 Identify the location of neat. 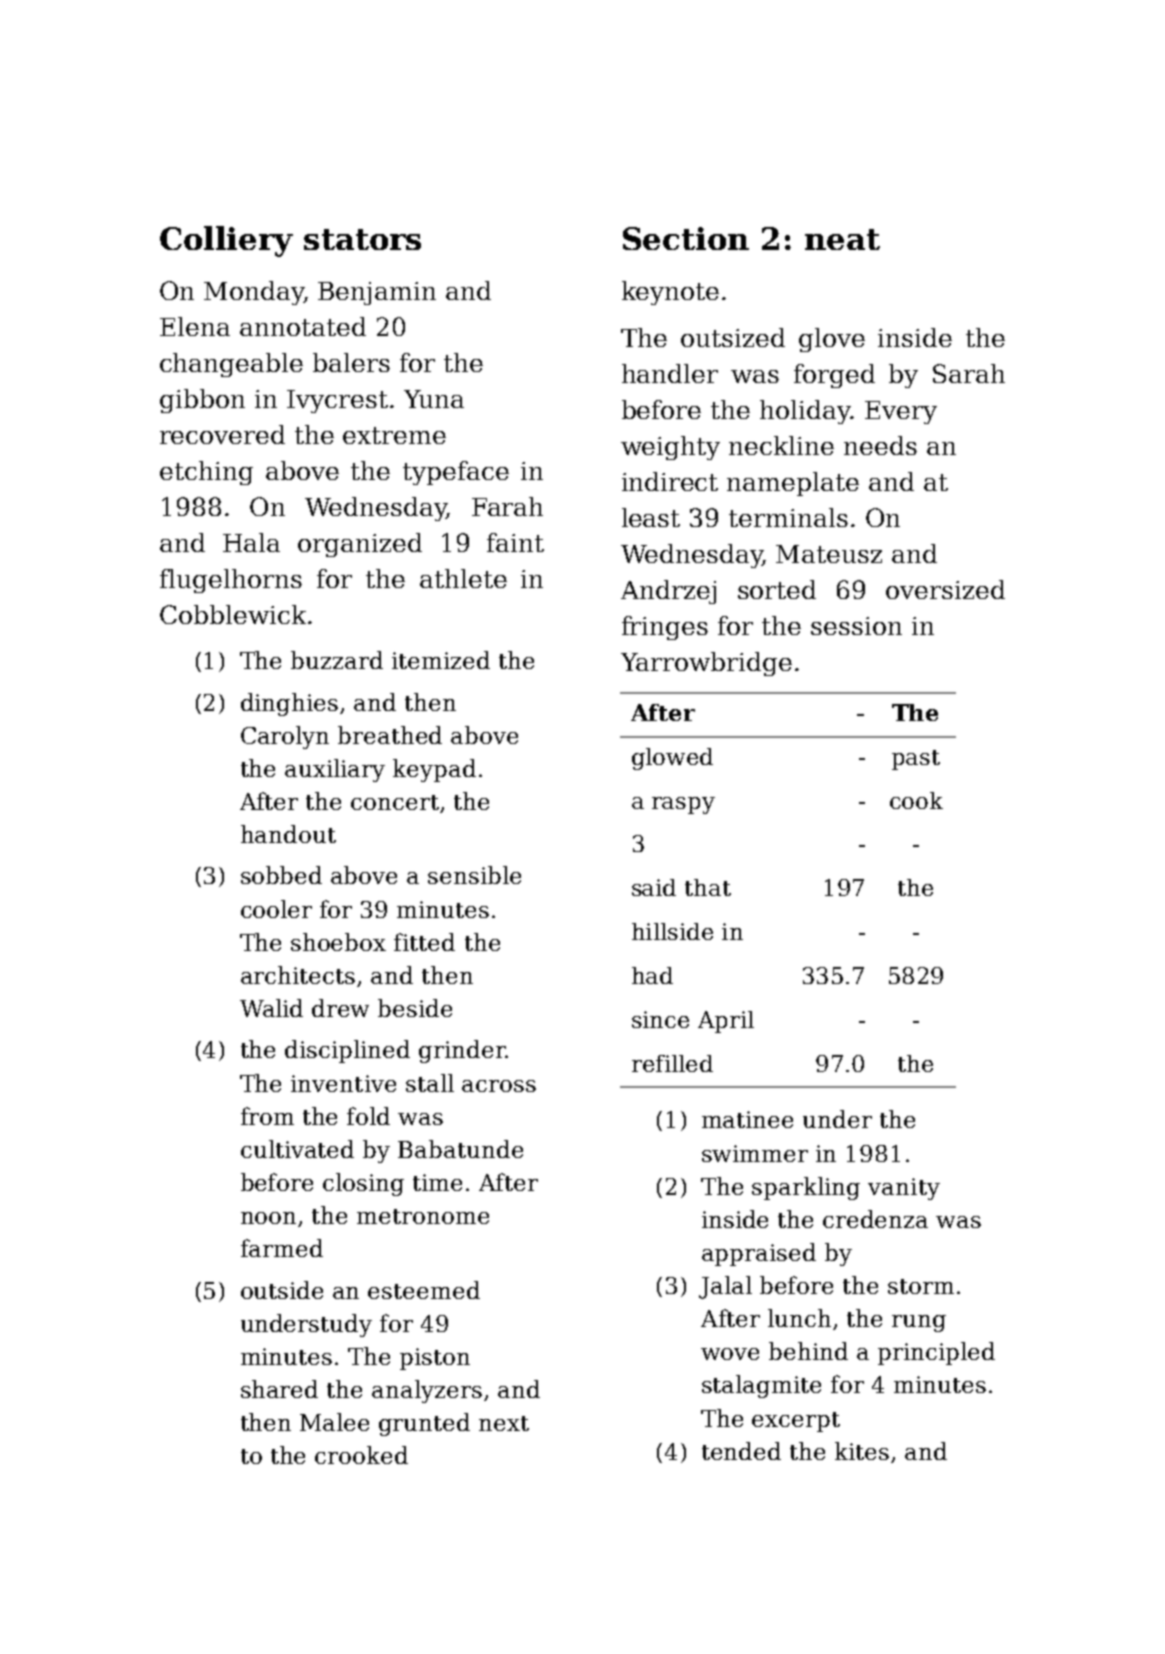
(842, 239).
